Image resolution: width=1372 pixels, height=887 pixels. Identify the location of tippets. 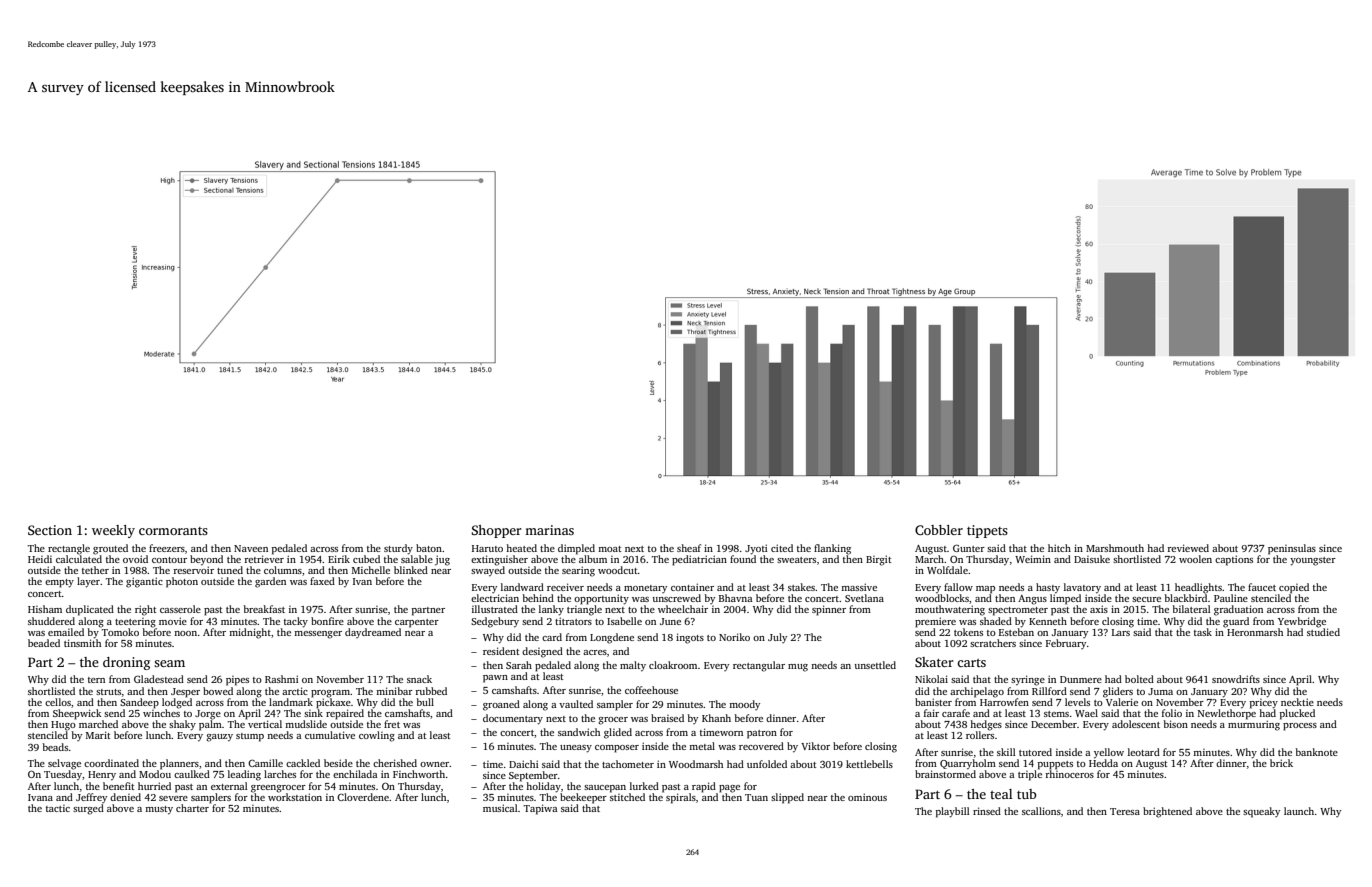
(987, 531).
